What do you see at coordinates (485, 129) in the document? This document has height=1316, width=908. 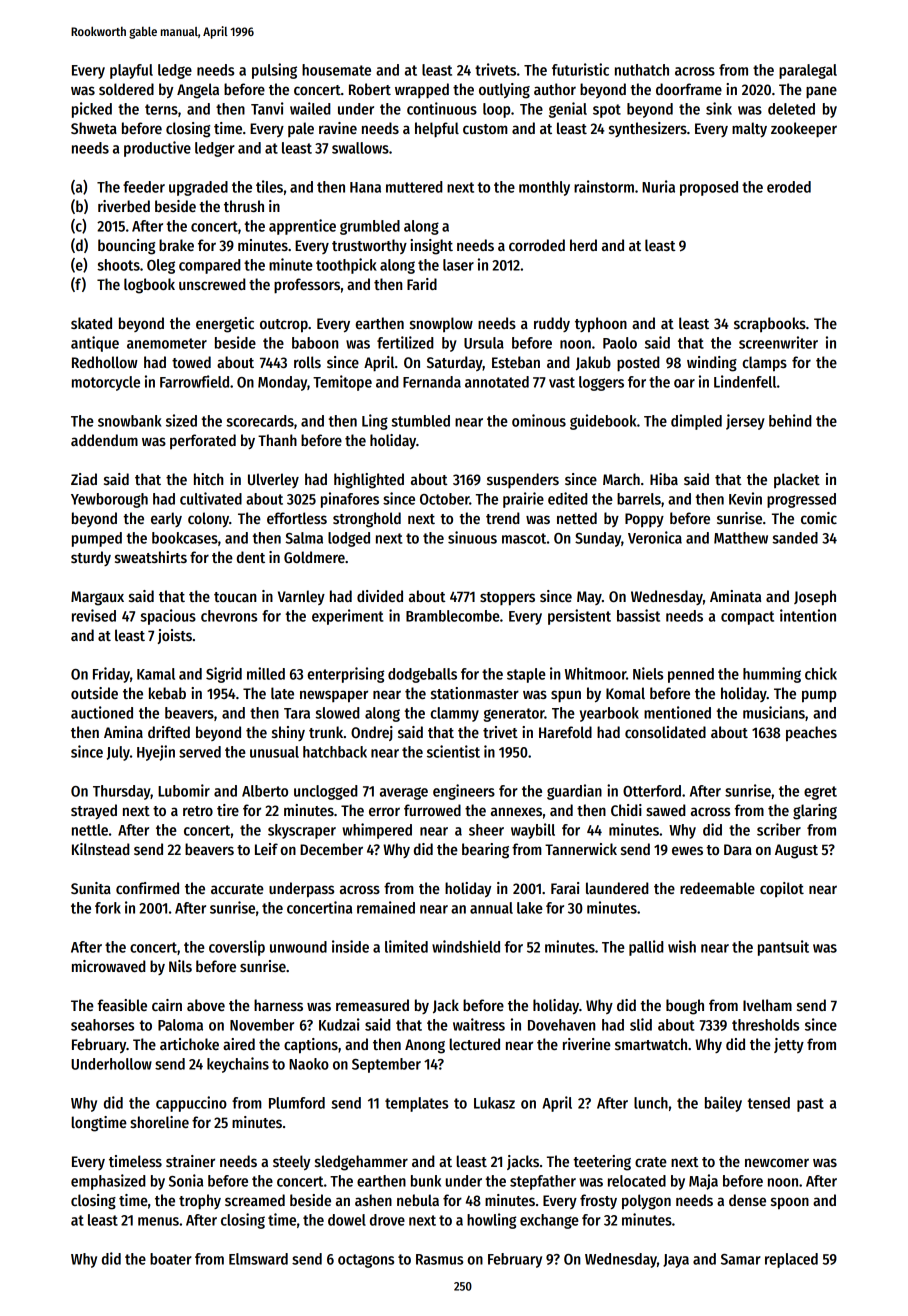 I see `custom` at bounding box center [485, 129].
